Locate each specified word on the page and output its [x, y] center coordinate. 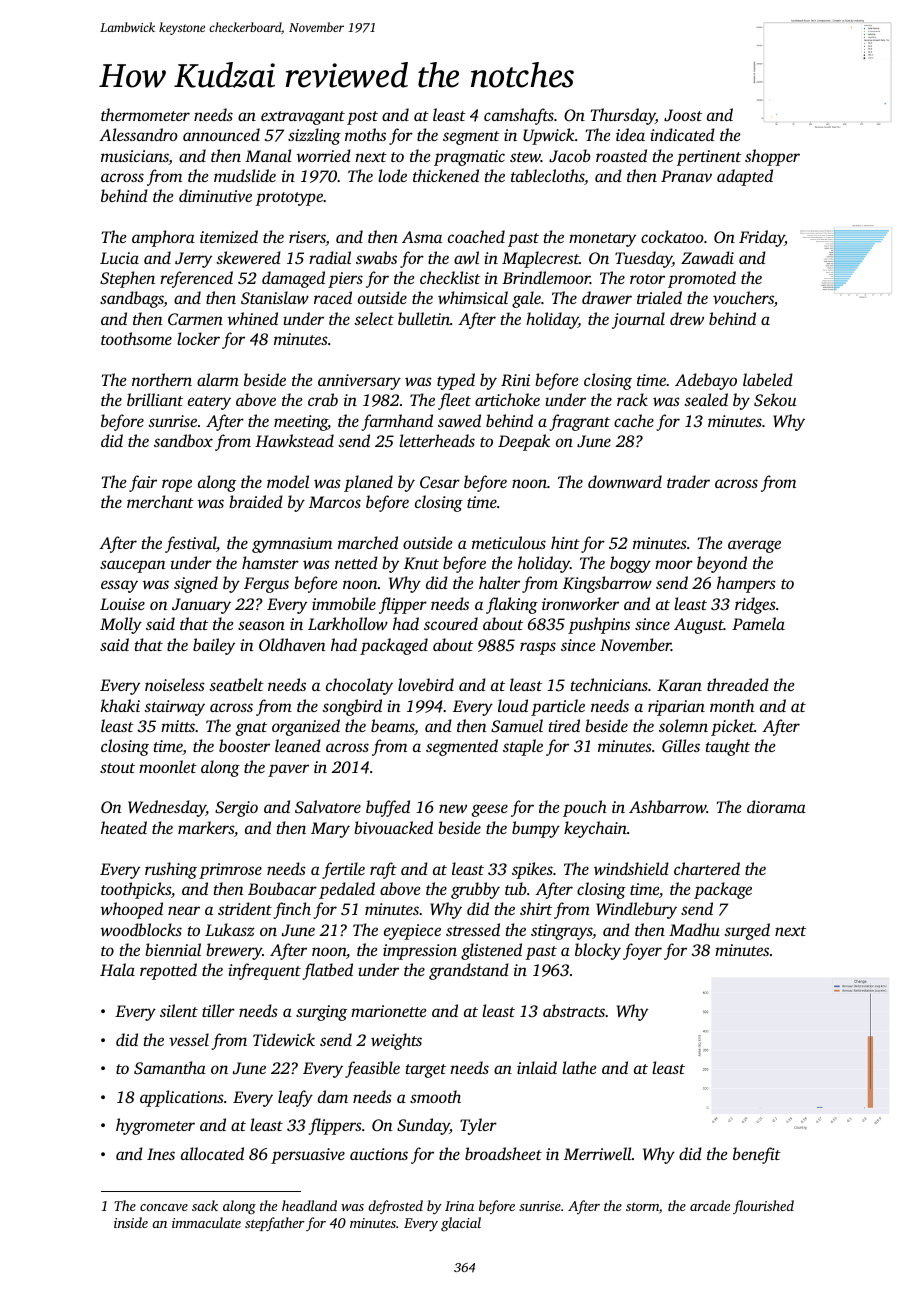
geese [490, 810]
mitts [178, 726]
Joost [683, 115]
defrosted [395, 1207]
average [754, 546]
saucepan [133, 566]
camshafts [519, 116]
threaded [738, 684]
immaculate [206, 1222]
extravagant [303, 118]
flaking [512, 605]
